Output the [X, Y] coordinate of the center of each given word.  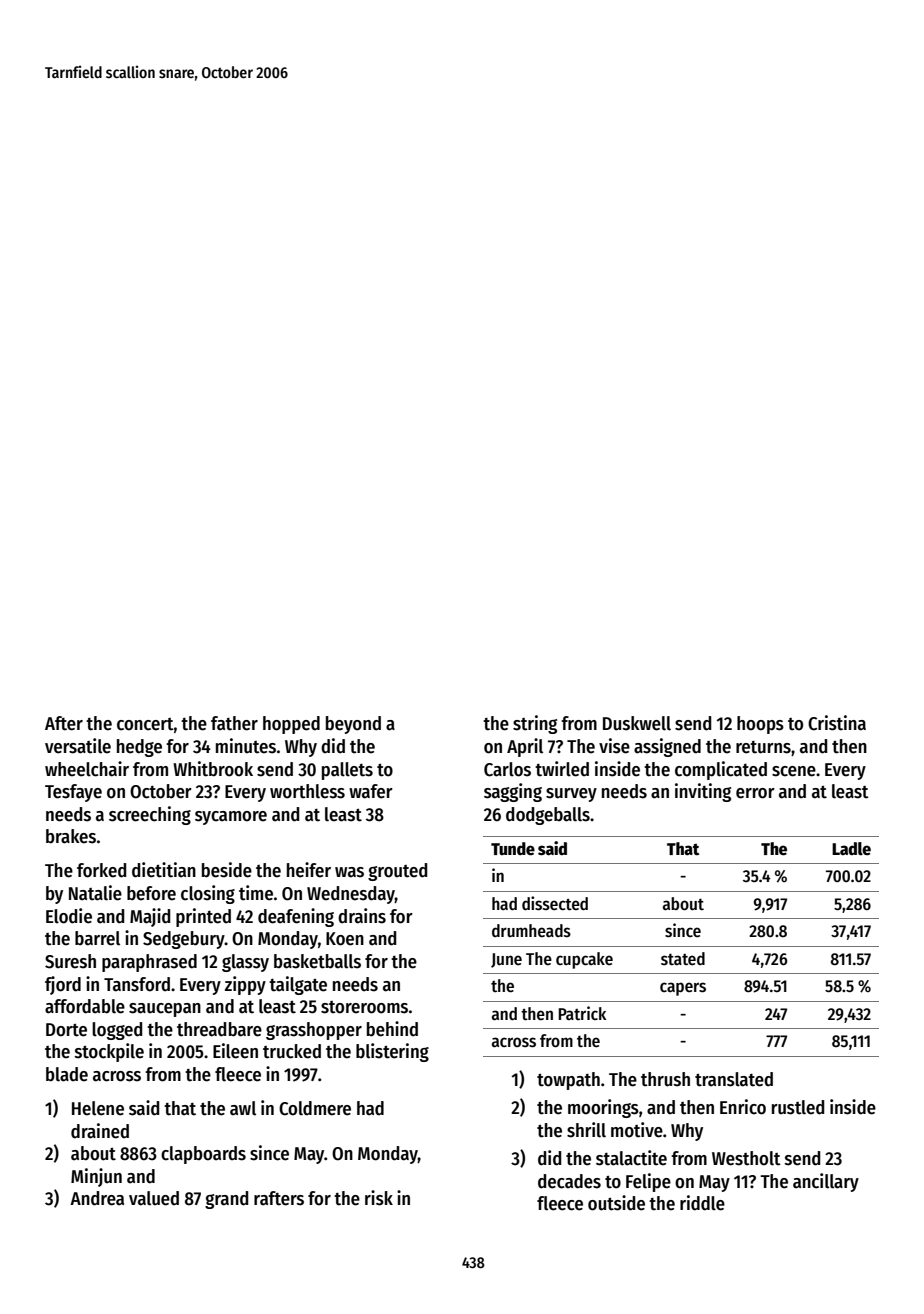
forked [101, 870]
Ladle [851, 848]
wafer [371, 791]
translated [734, 1079]
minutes [246, 746]
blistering [392, 1052]
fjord [63, 985]
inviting [703, 792]
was [349, 872]
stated [683, 959]
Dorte [66, 1030]
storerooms [364, 1007]
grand [226, 1200]
